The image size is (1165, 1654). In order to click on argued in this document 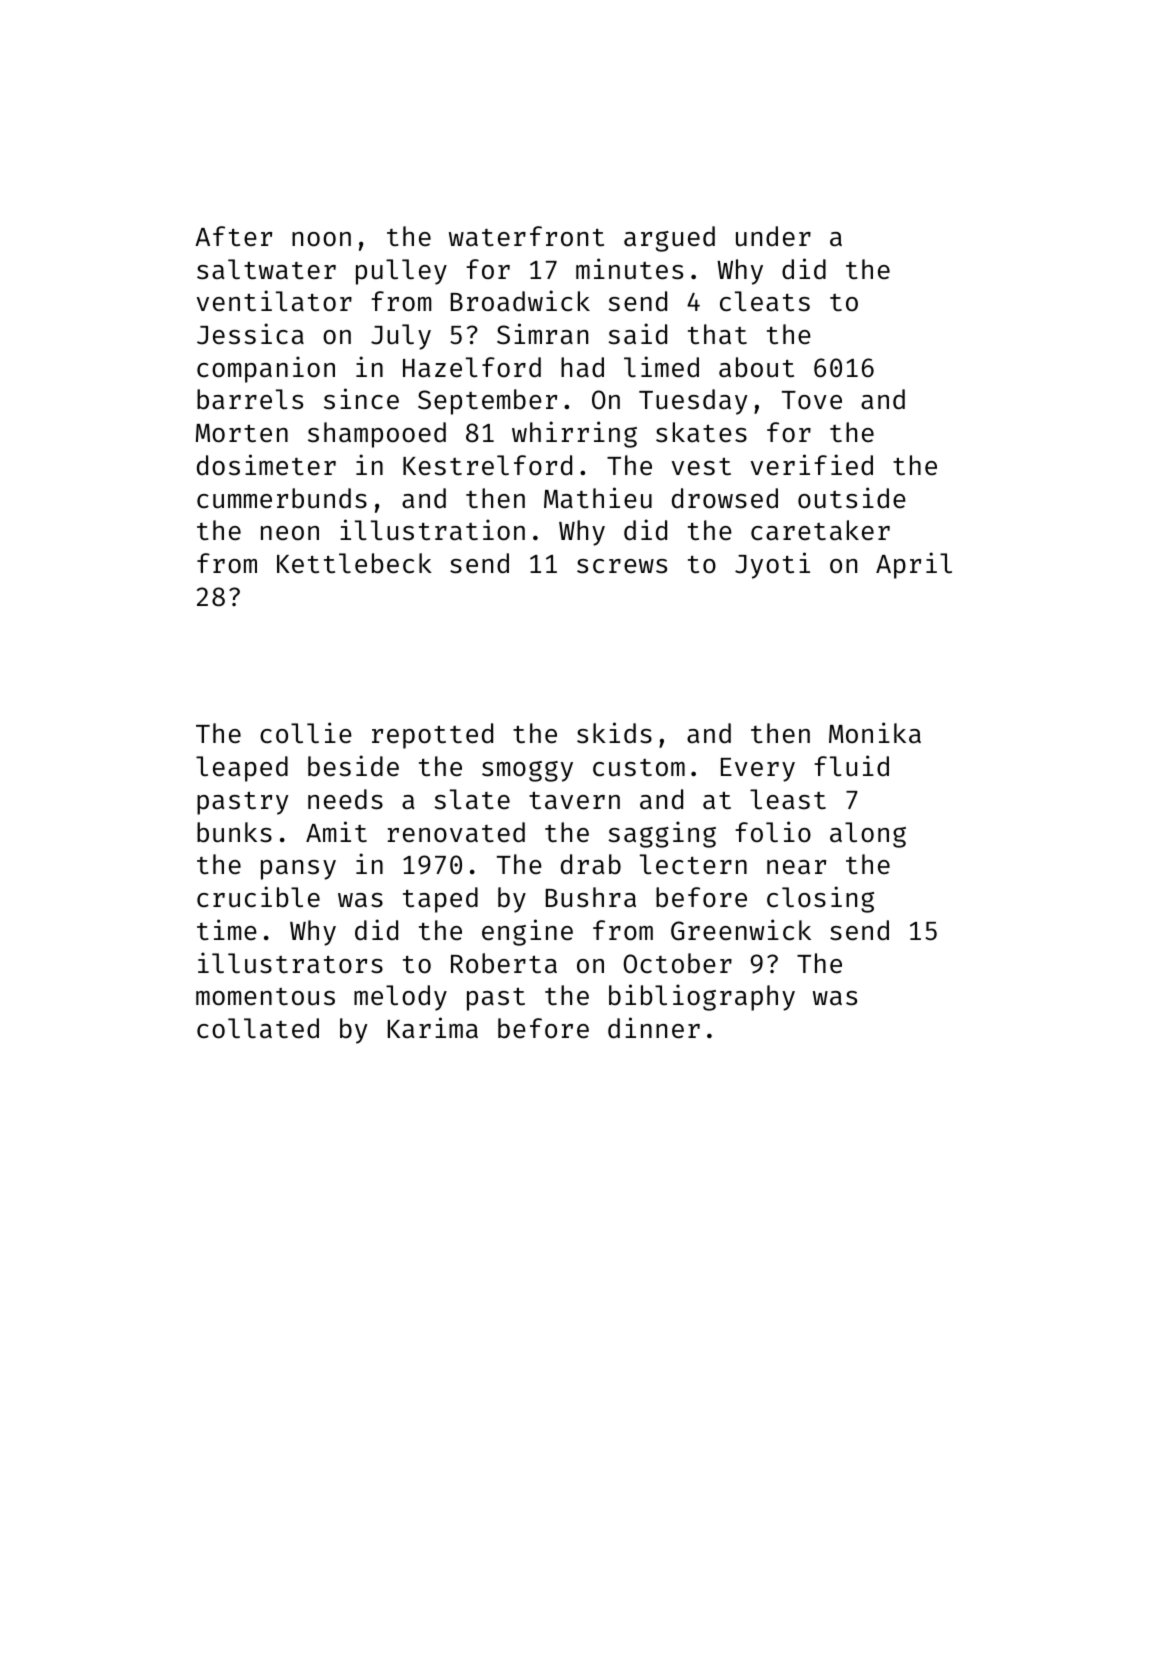, I will do `click(669, 239)`.
